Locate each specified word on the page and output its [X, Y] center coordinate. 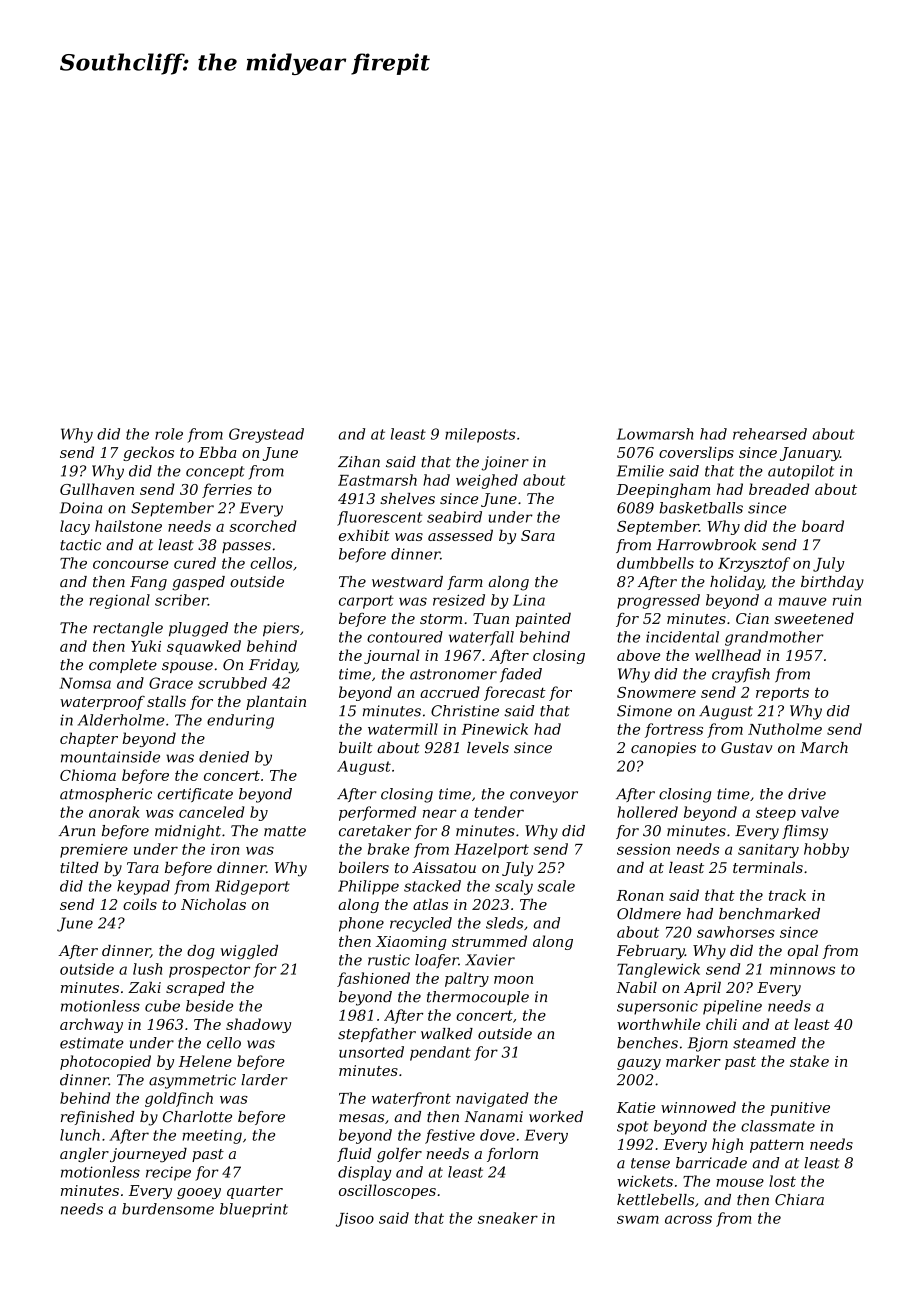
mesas [361, 1118]
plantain [276, 702]
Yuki [146, 646]
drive [807, 794]
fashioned [373, 979]
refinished [98, 1118]
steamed [764, 1043]
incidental [682, 637]
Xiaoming [411, 943]
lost [782, 1181]
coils [140, 904]
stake [809, 1061]
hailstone [128, 526]
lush [147, 969]
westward [407, 582]
